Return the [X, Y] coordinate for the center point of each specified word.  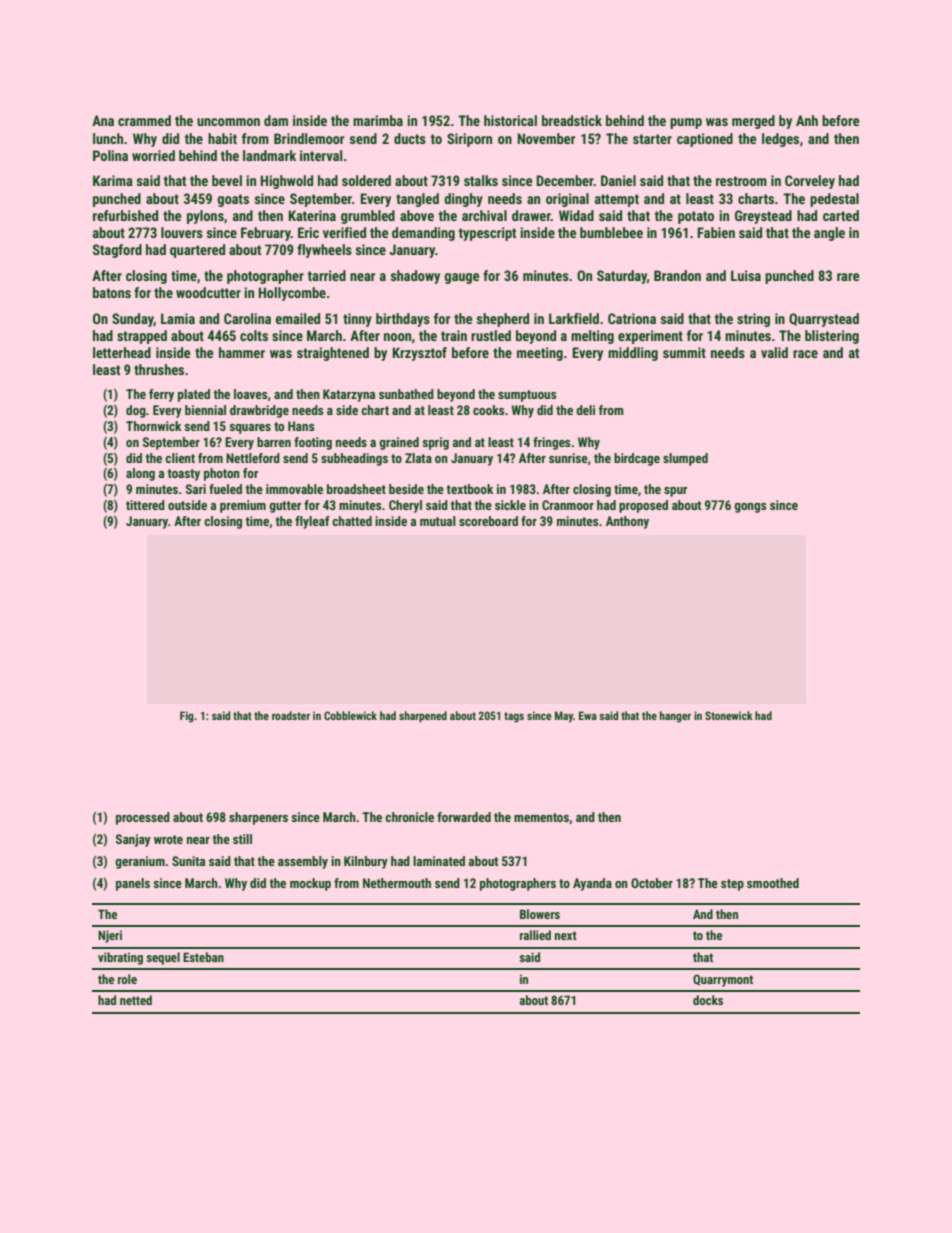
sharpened [423, 717]
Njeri [110, 936]
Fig [187, 717]
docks [708, 1000]
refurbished [125, 215]
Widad [576, 215]
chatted [352, 521]
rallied [535, 935]
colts [254, 335]
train [454, 335]
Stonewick [729, 715]
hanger [675, 717]
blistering [832, 337]
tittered [145, 505]
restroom [741, 181]
